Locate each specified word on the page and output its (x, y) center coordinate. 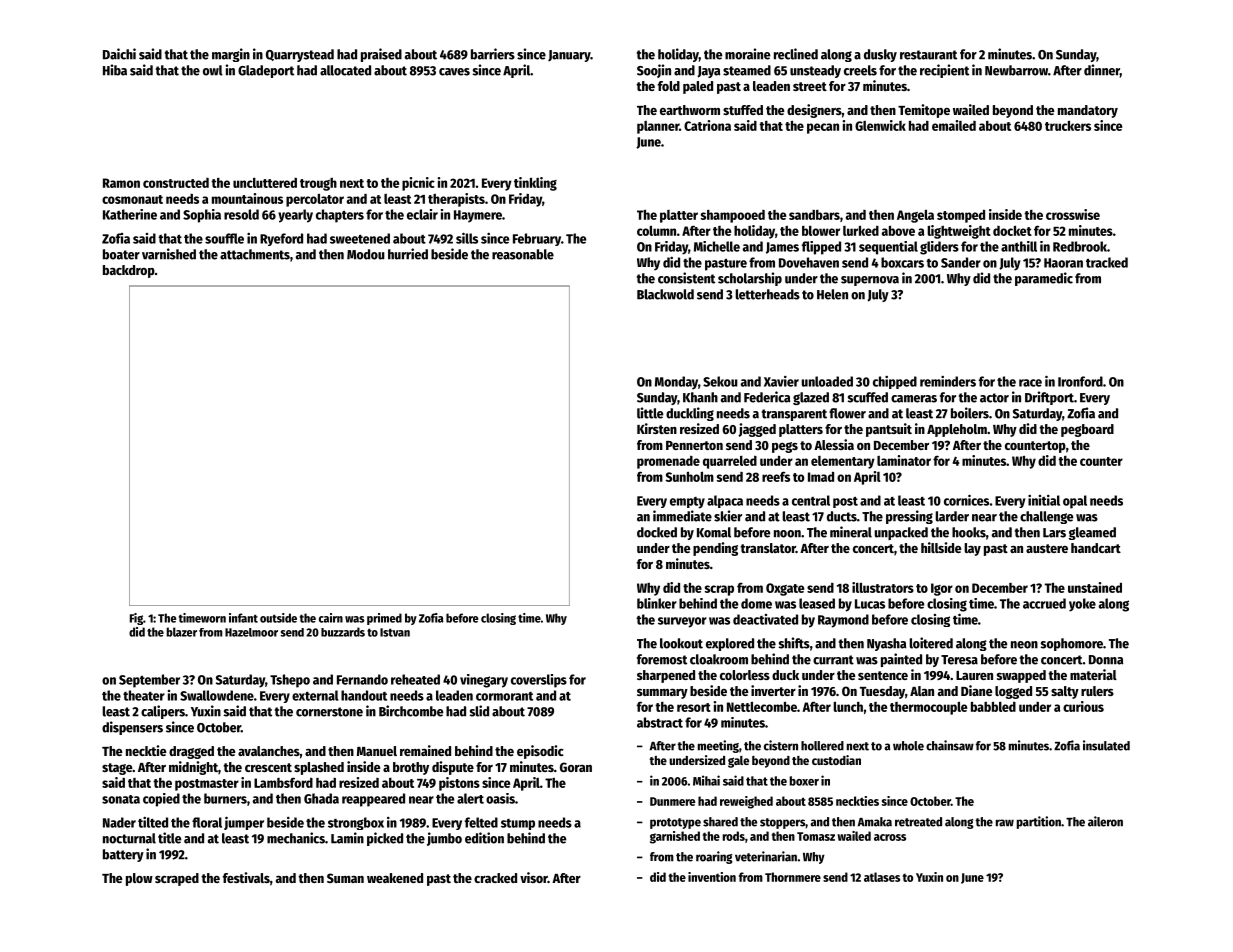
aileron (1105, 821)
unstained (1095, 587)
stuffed (743, 110)
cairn (331, 618)
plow (139, 879)
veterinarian (766, 856)
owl (213, 70)
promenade (668, 462)
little (650, 413)
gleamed (1092, 533)
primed (384, 619)
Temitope (924, 111)
